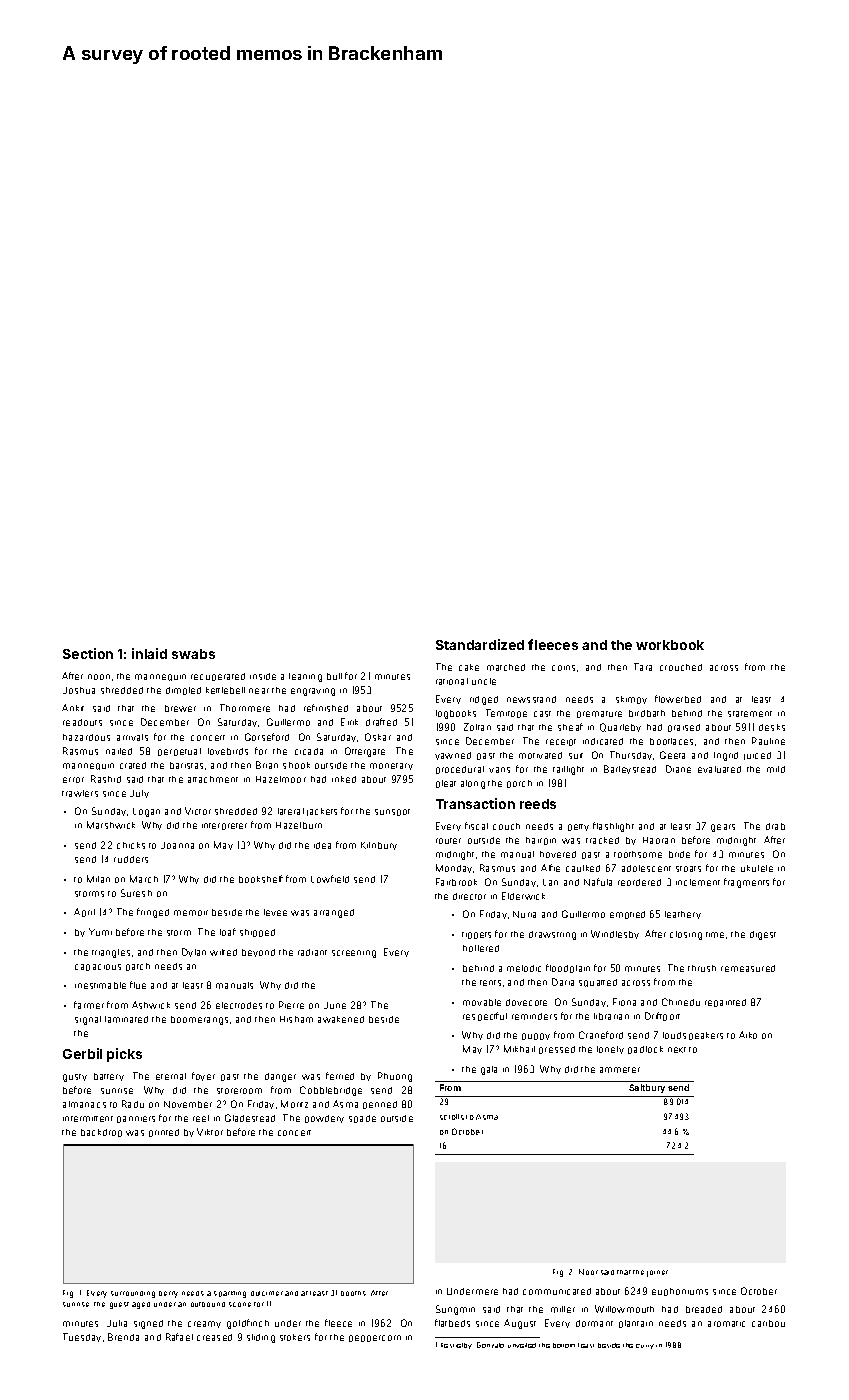  I want to click on inlaid, so click(149, 653).
